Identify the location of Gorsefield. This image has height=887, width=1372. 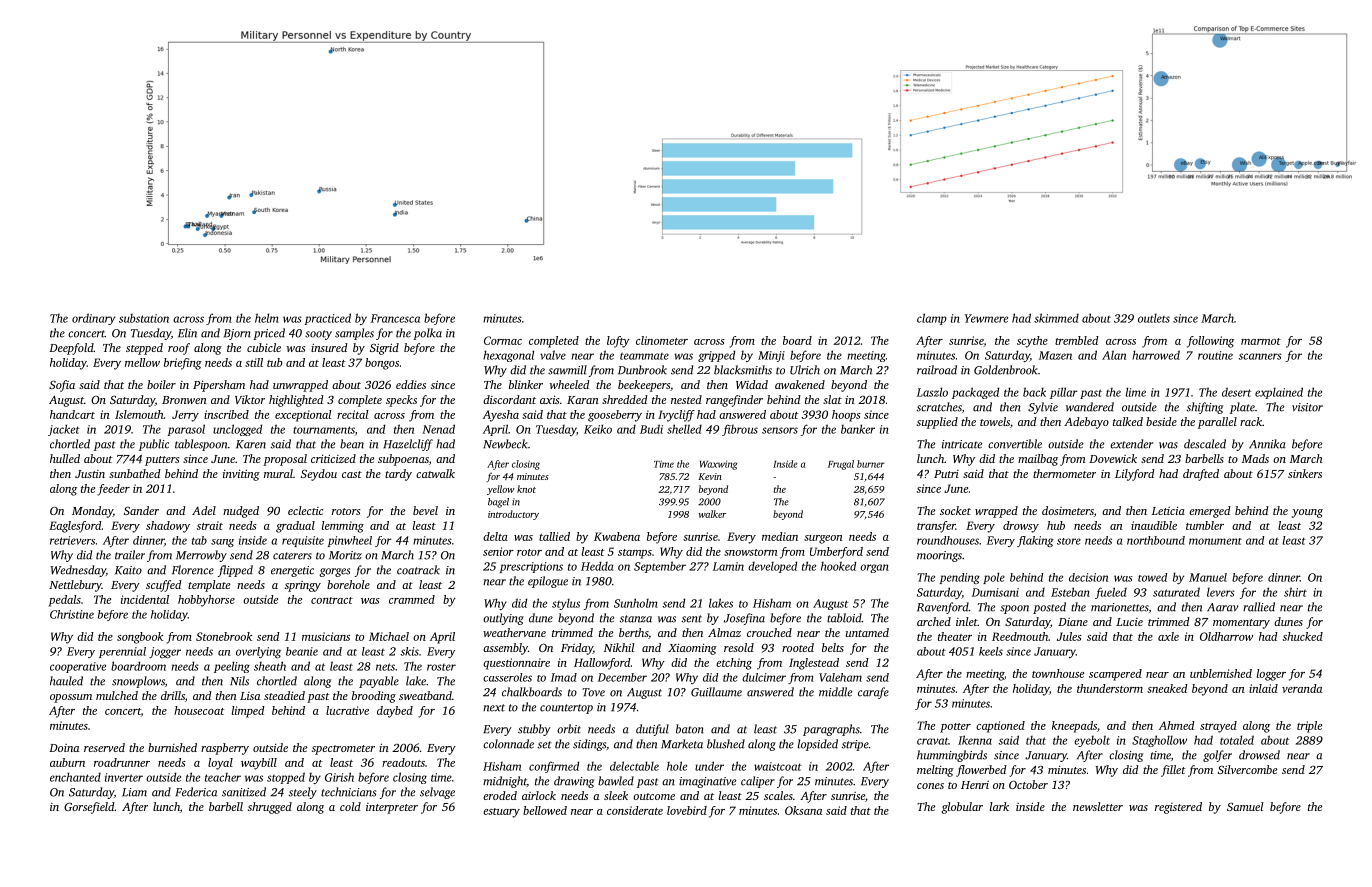
(89, 808).
